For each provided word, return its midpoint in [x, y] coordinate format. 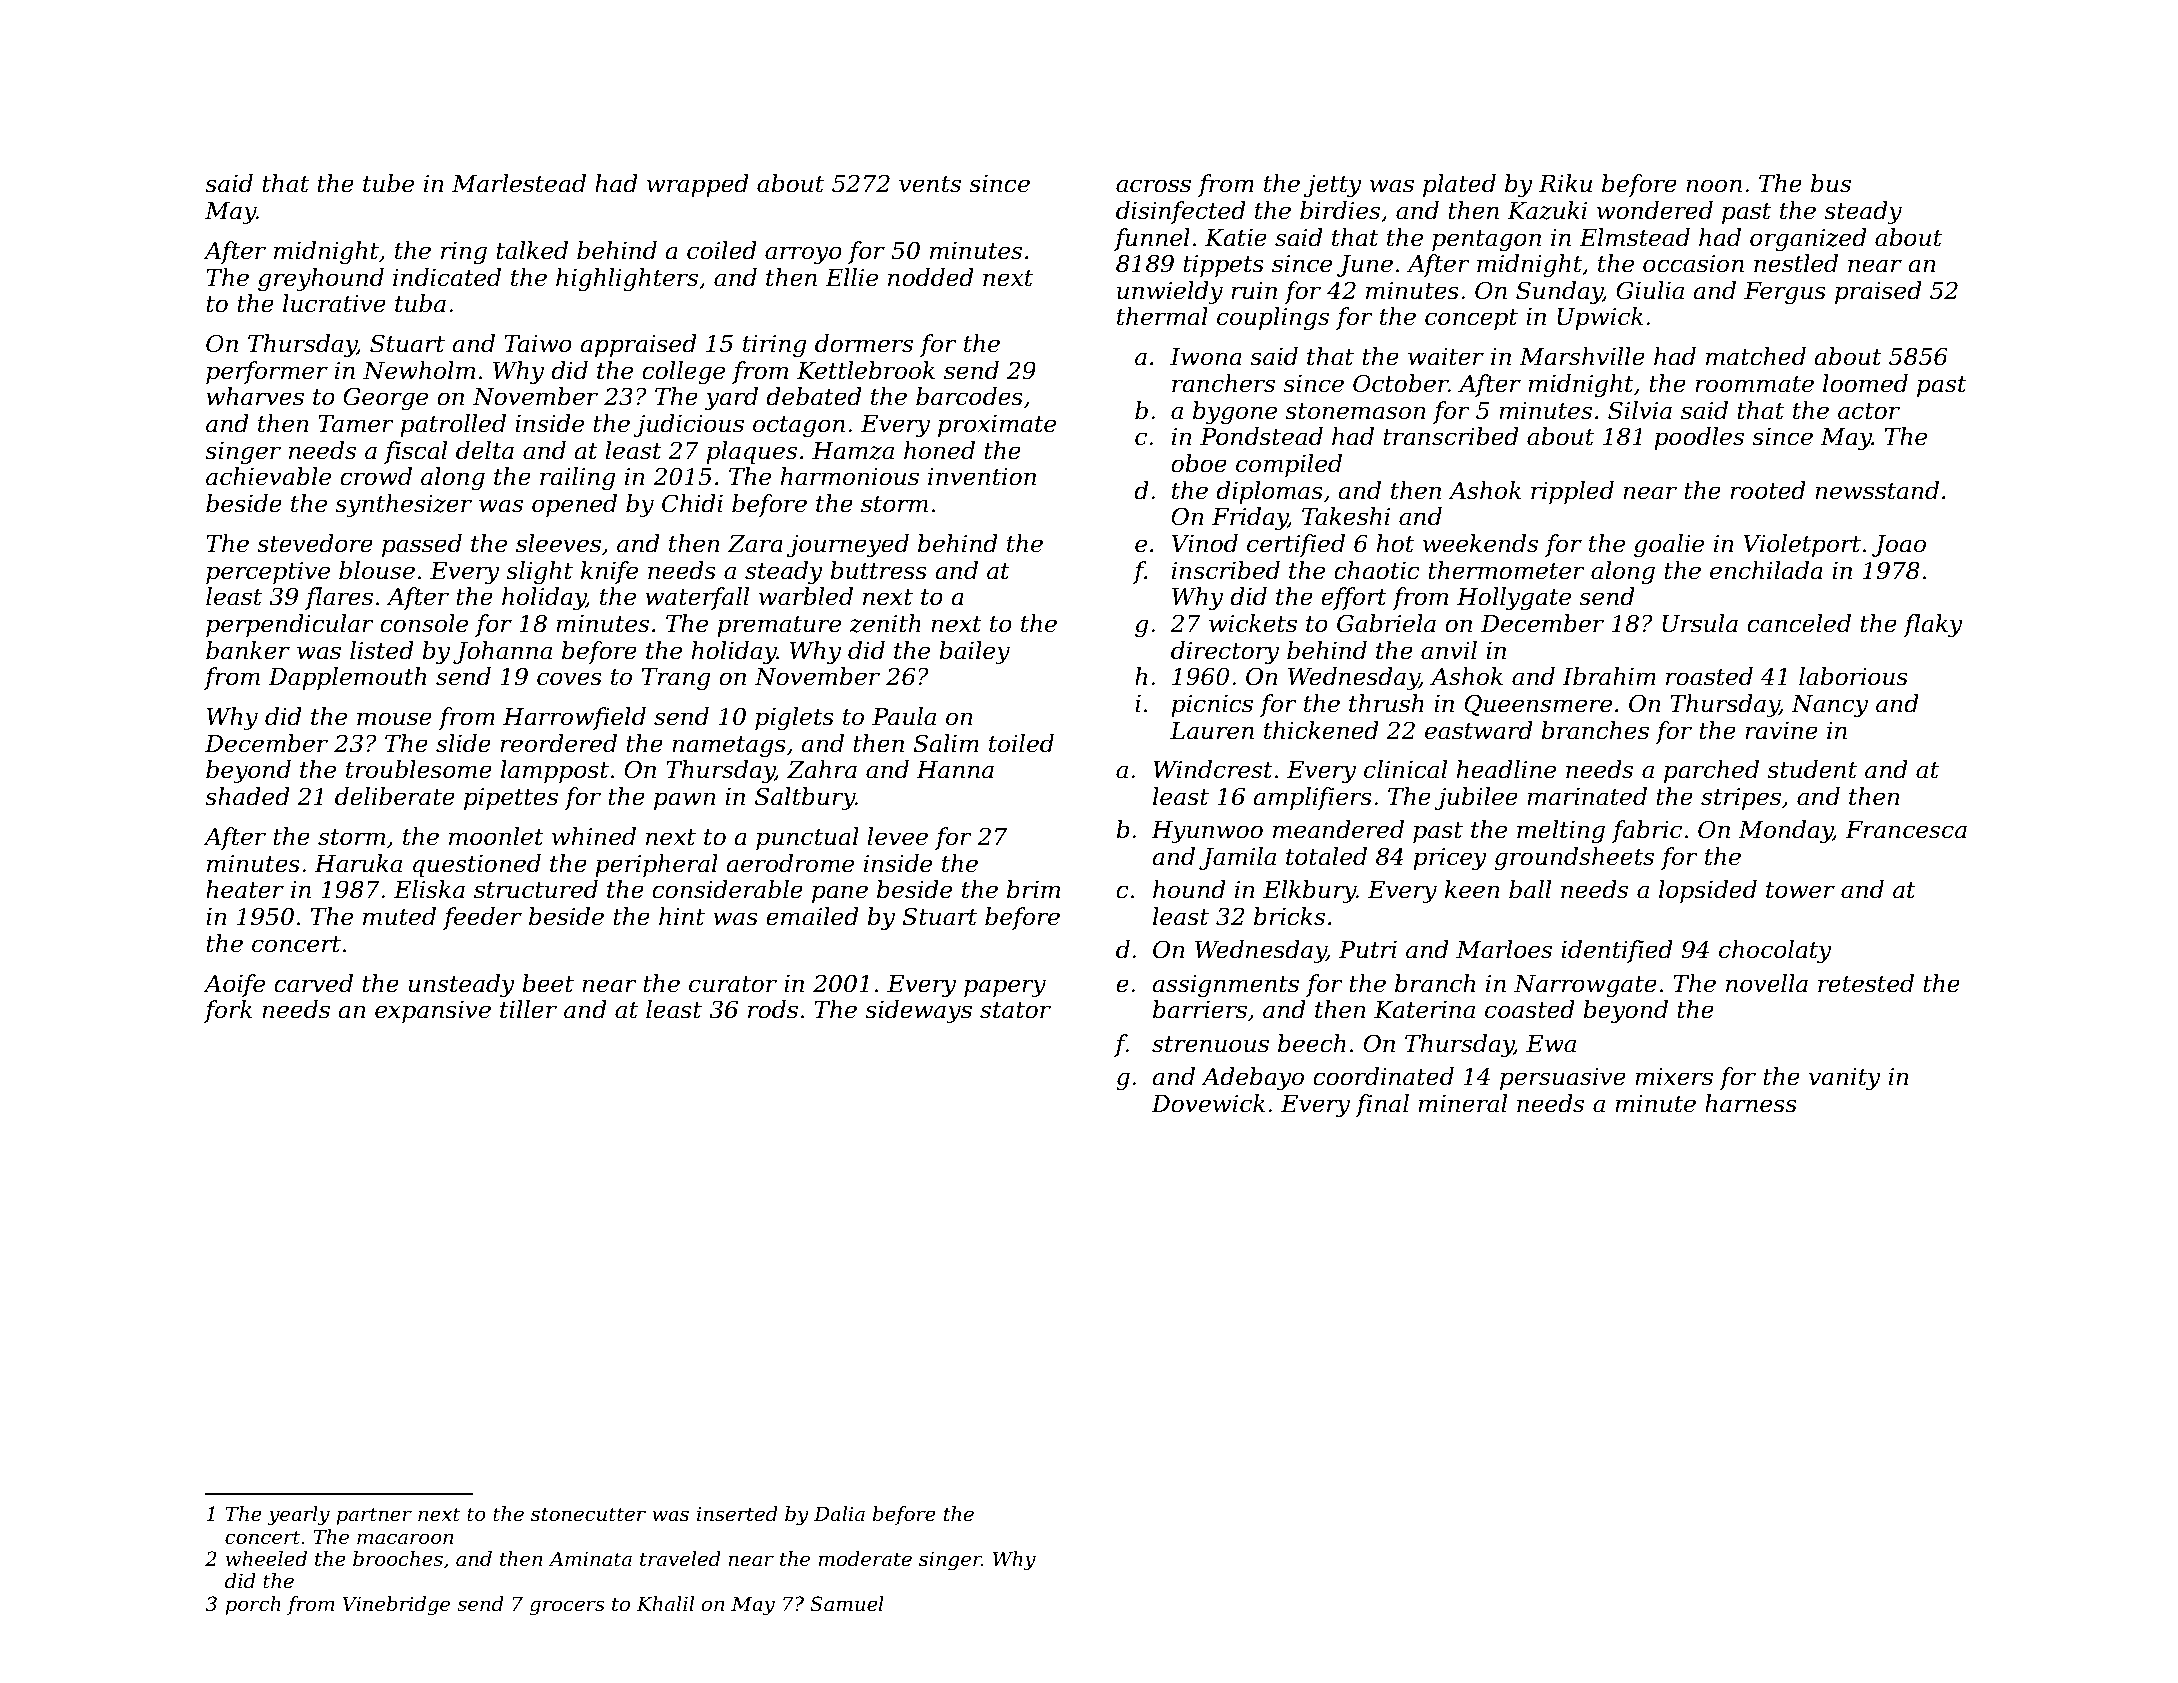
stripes [1741, 799]
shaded [247, 796]
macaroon [405, 1539]
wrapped [698, 185]
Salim [946, 743]
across [1153, 186]
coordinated [1383, 1076]
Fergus [1785, 293]
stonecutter [588, 1514]
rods [773, 1009]
